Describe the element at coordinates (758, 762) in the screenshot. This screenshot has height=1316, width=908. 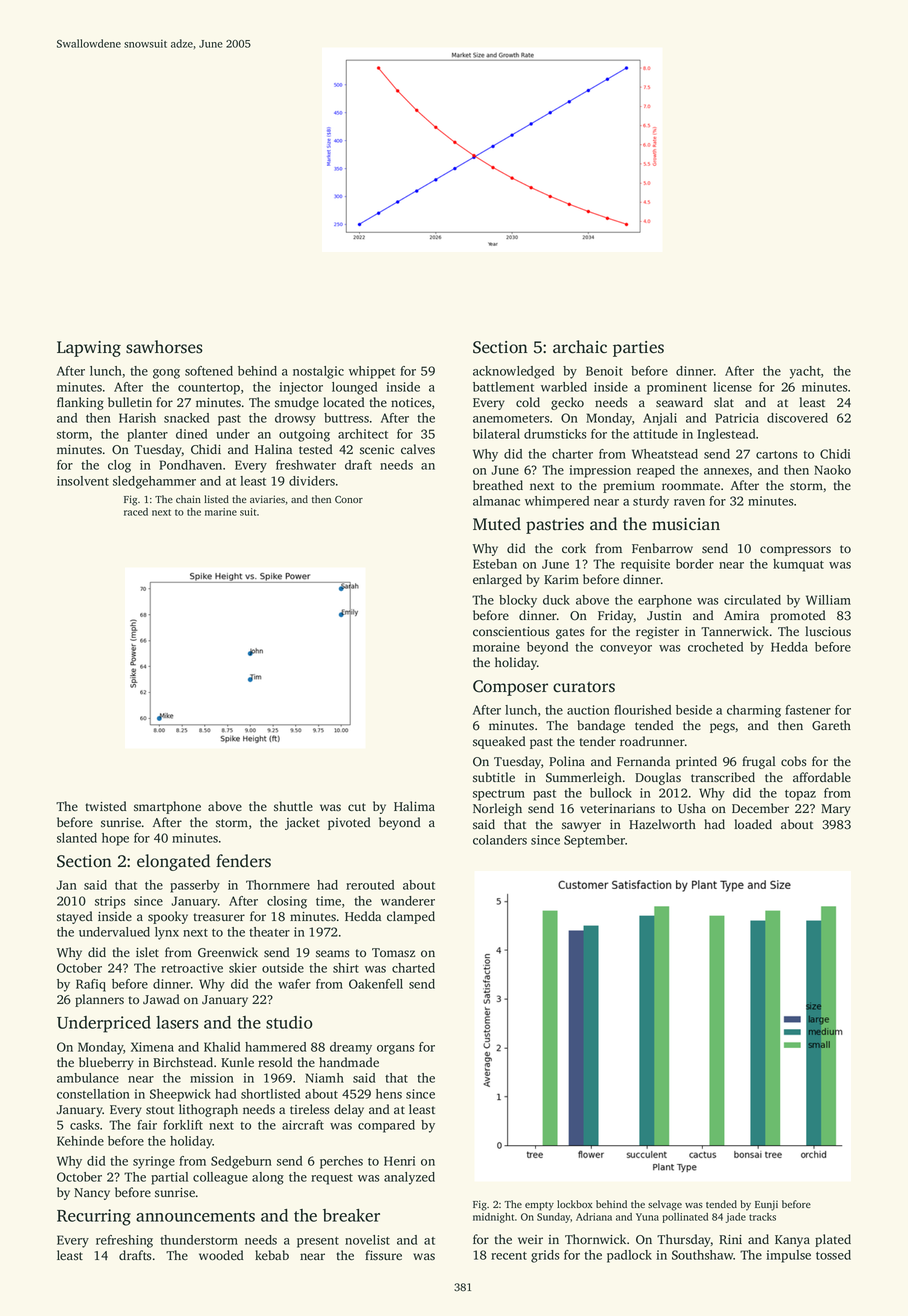
I see `frugal` at that location.
